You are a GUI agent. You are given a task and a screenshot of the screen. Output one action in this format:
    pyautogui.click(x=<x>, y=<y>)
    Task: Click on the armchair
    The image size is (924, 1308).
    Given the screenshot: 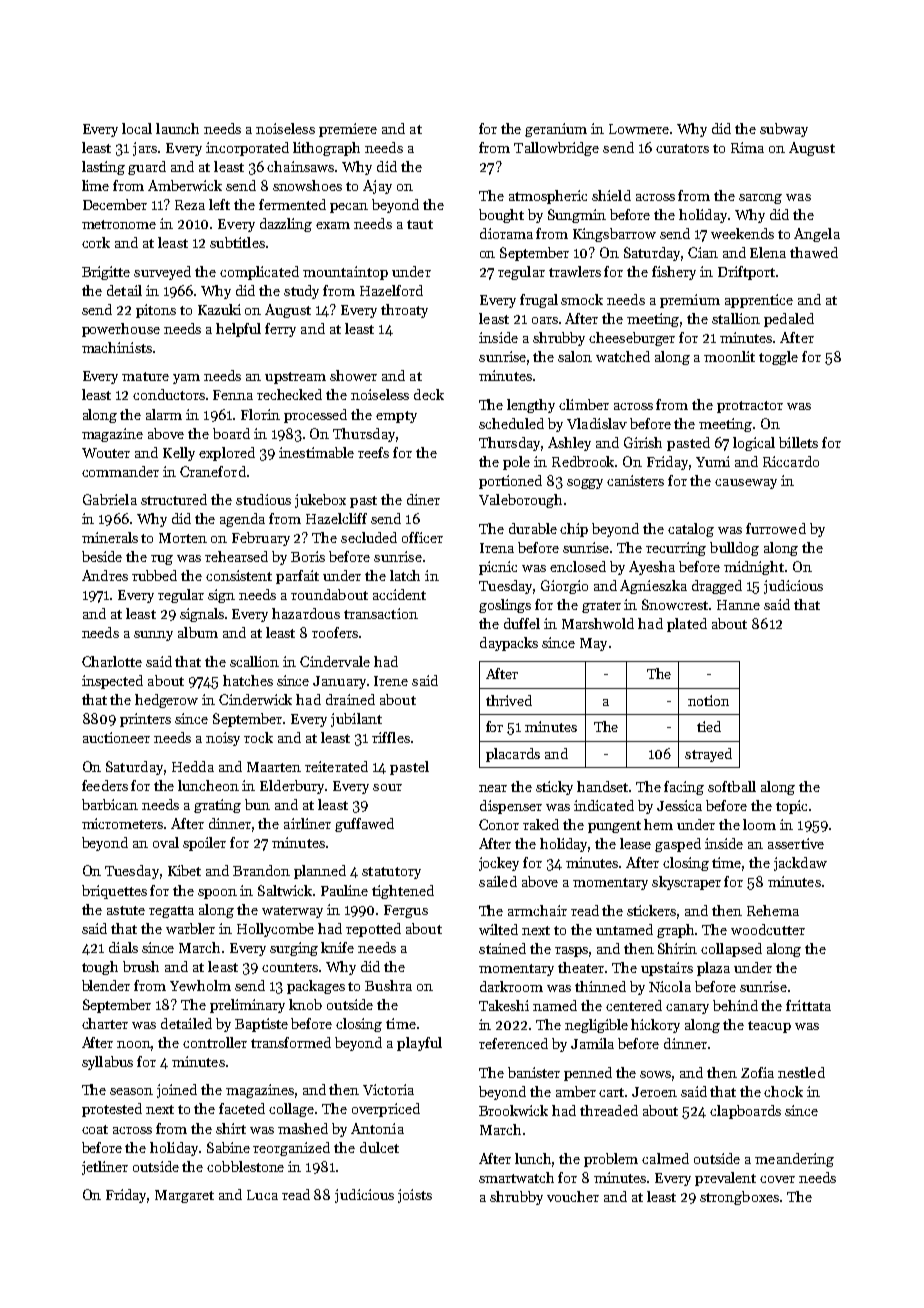 What is the action you would take?
    pyautogui.click(x=537, y=910)
